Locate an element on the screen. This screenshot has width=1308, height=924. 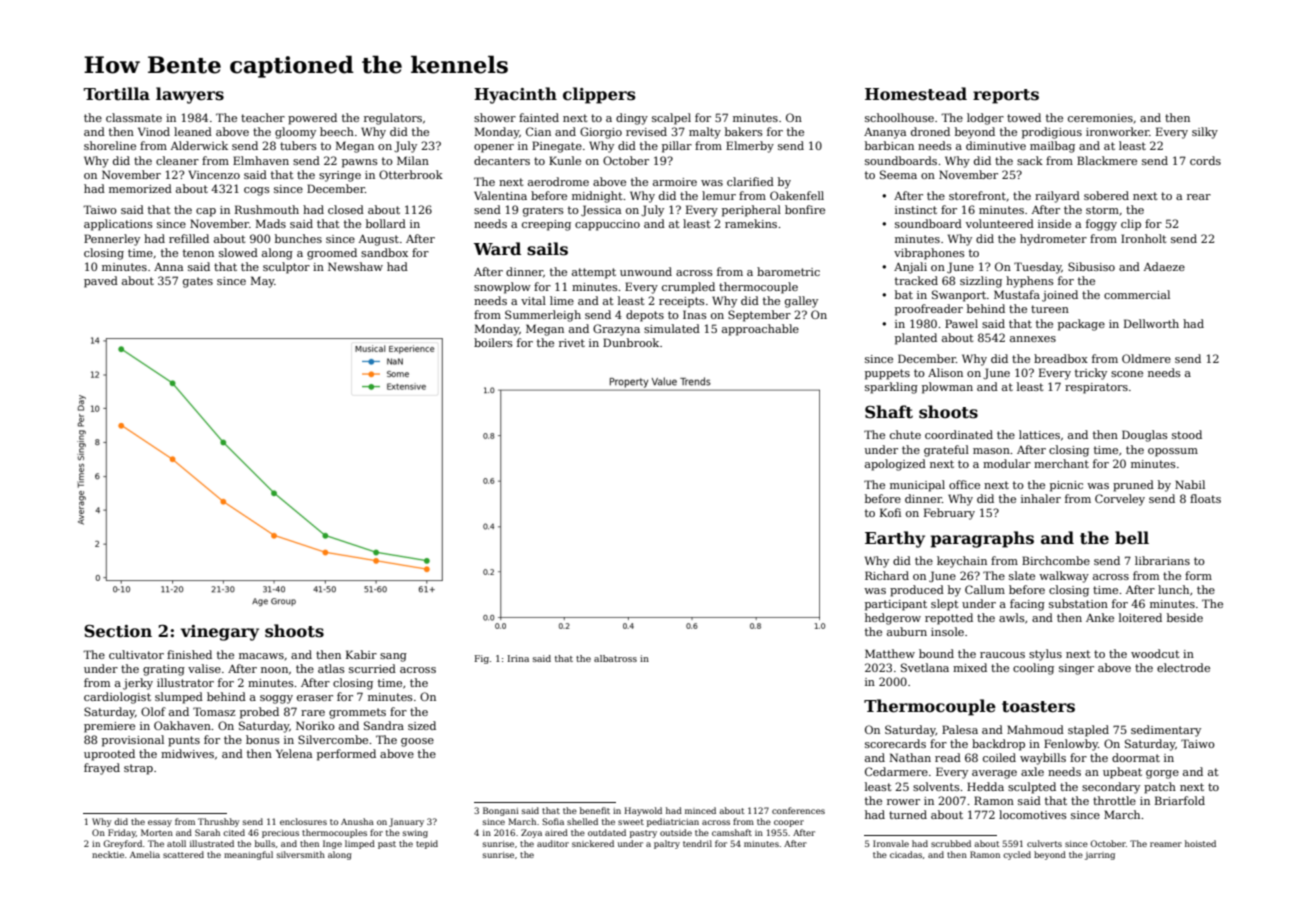
Ananya is located at coordinates (885, 133).
